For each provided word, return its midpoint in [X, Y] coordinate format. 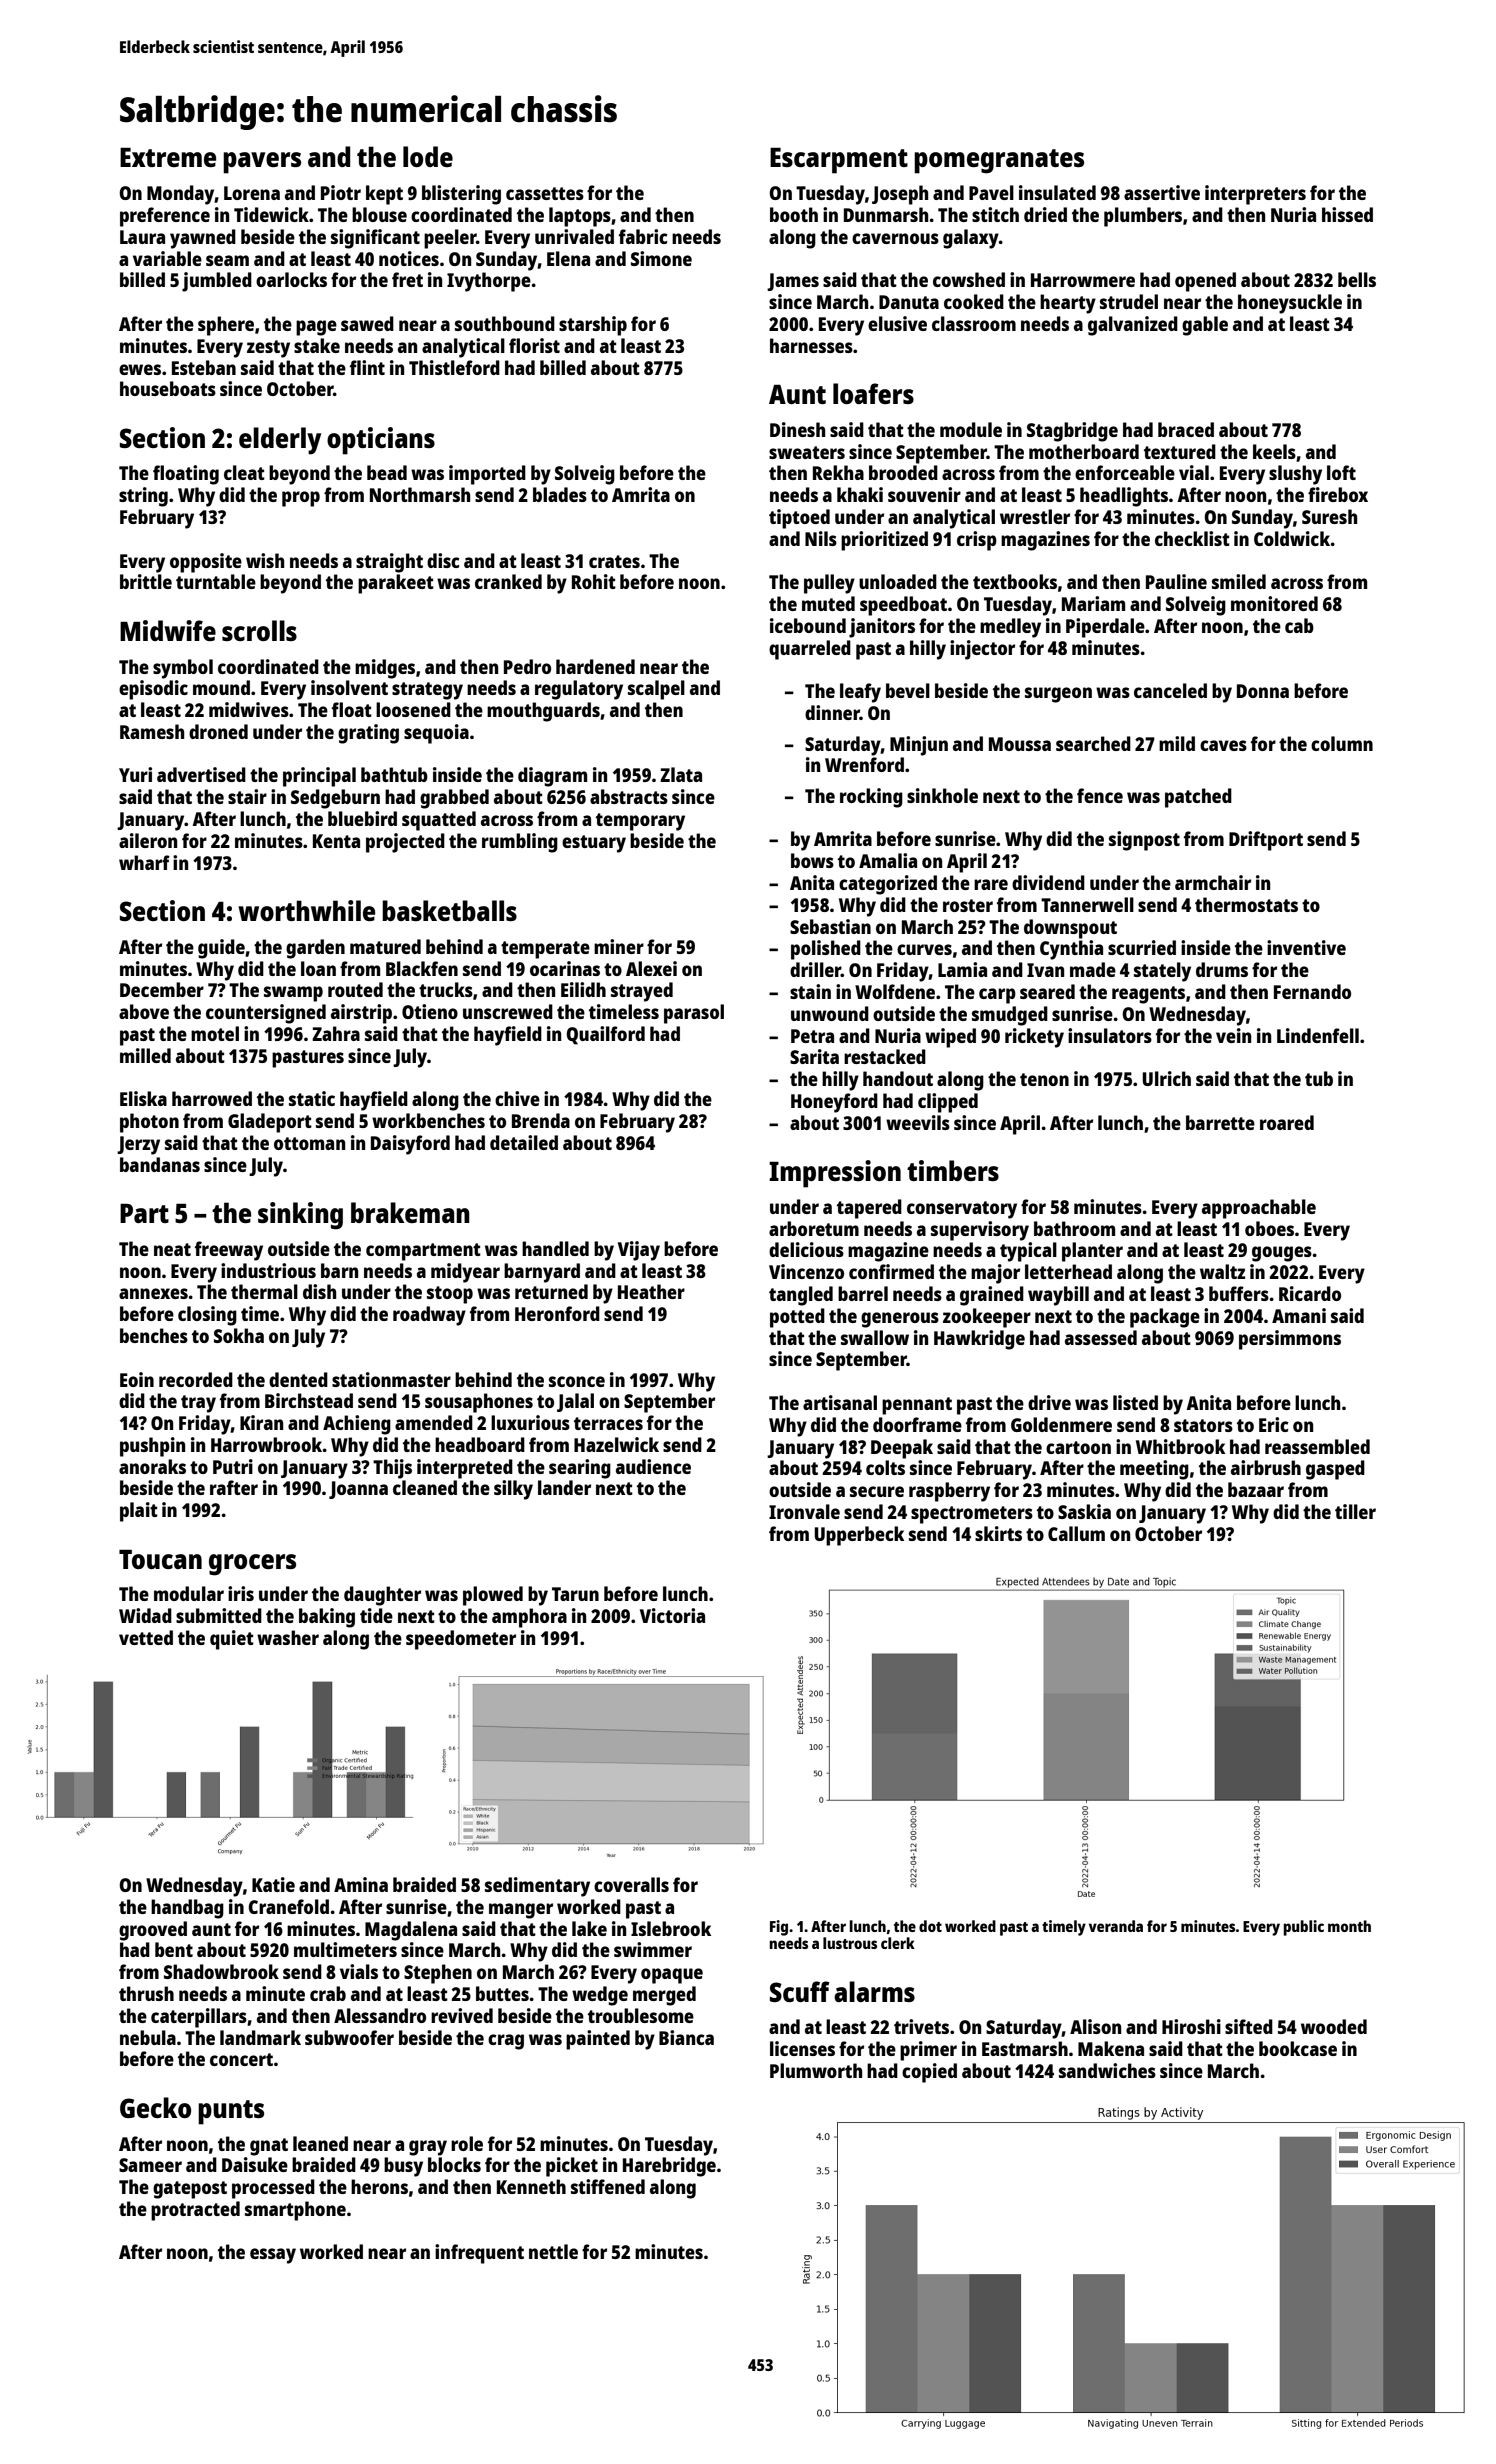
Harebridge [669, 2167]
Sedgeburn [335, 799]
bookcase [1298, 2048]
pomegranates [999, 161]
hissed [1347, 214]
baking [327, 1618]
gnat [269, 2147]
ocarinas [565, 968]
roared [1287, 1122]
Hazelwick [616, 1444]
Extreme [168, 157]
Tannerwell [1087, 904]
